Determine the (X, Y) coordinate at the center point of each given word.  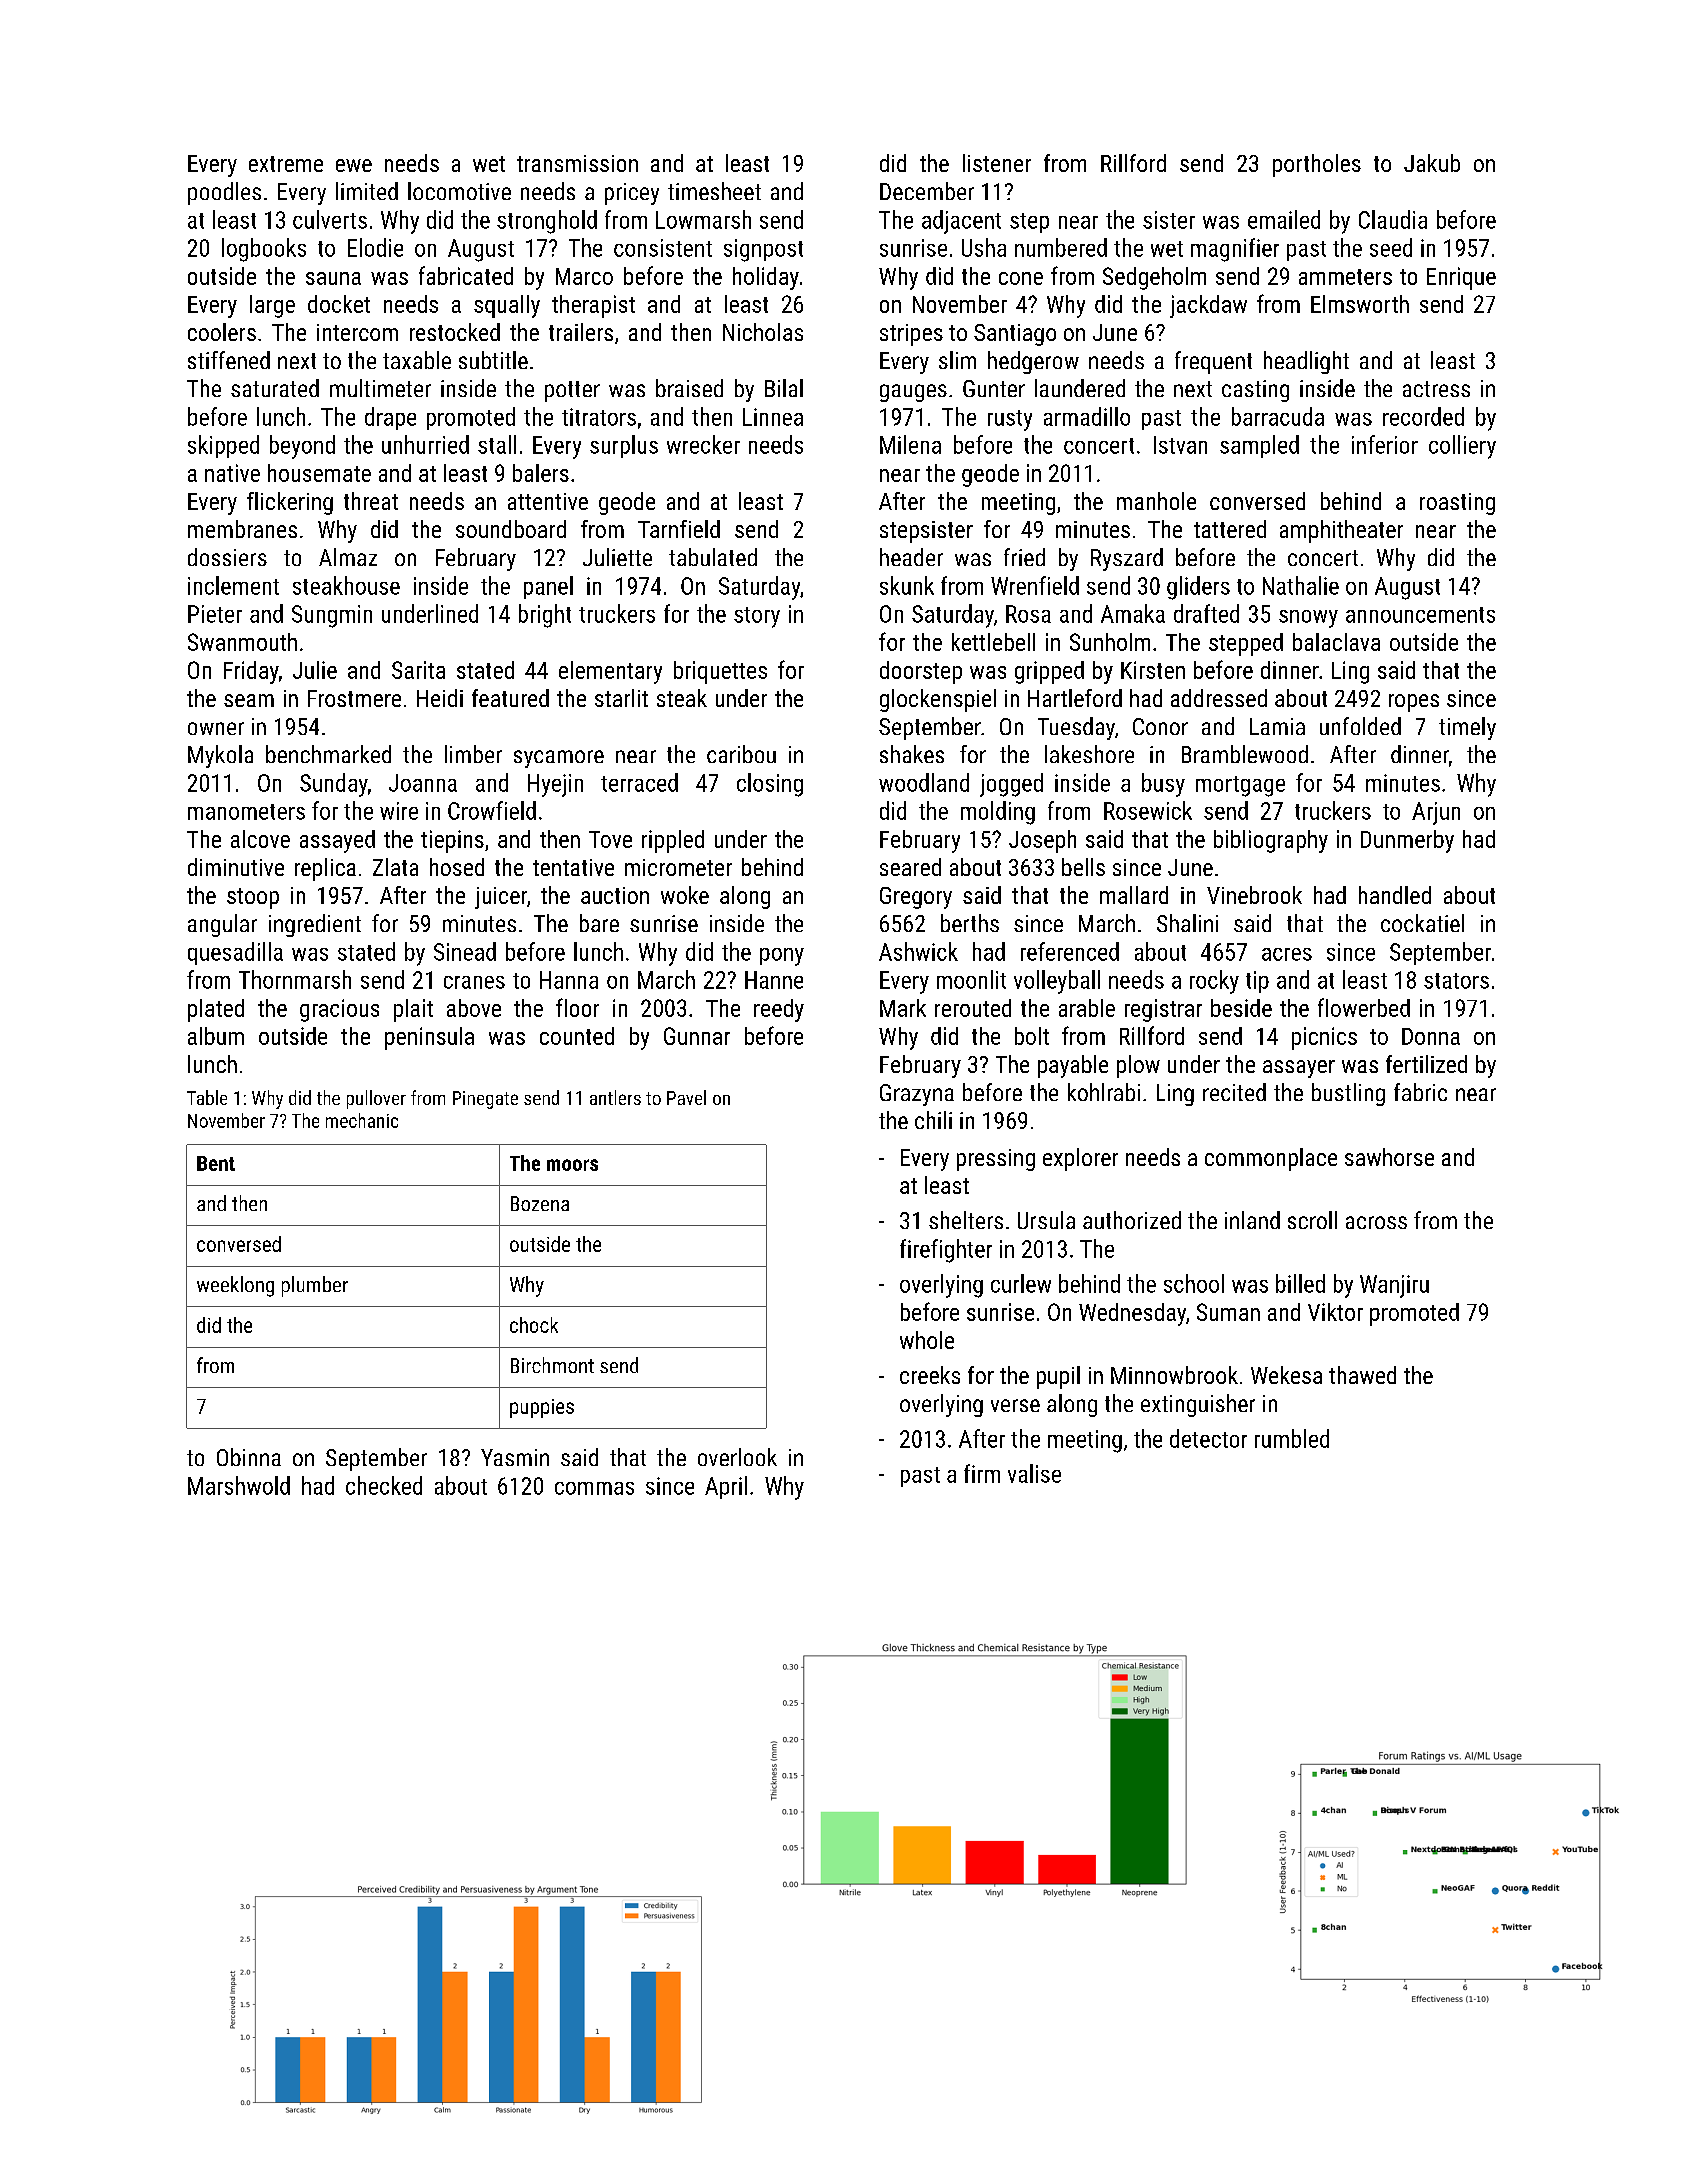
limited (367, 191)
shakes (912, 754)
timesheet (714, 191)
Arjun (1436, 813)
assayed (337, 841)
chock (534, 1325)
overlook (737, 1457)
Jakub (1432, 163)
